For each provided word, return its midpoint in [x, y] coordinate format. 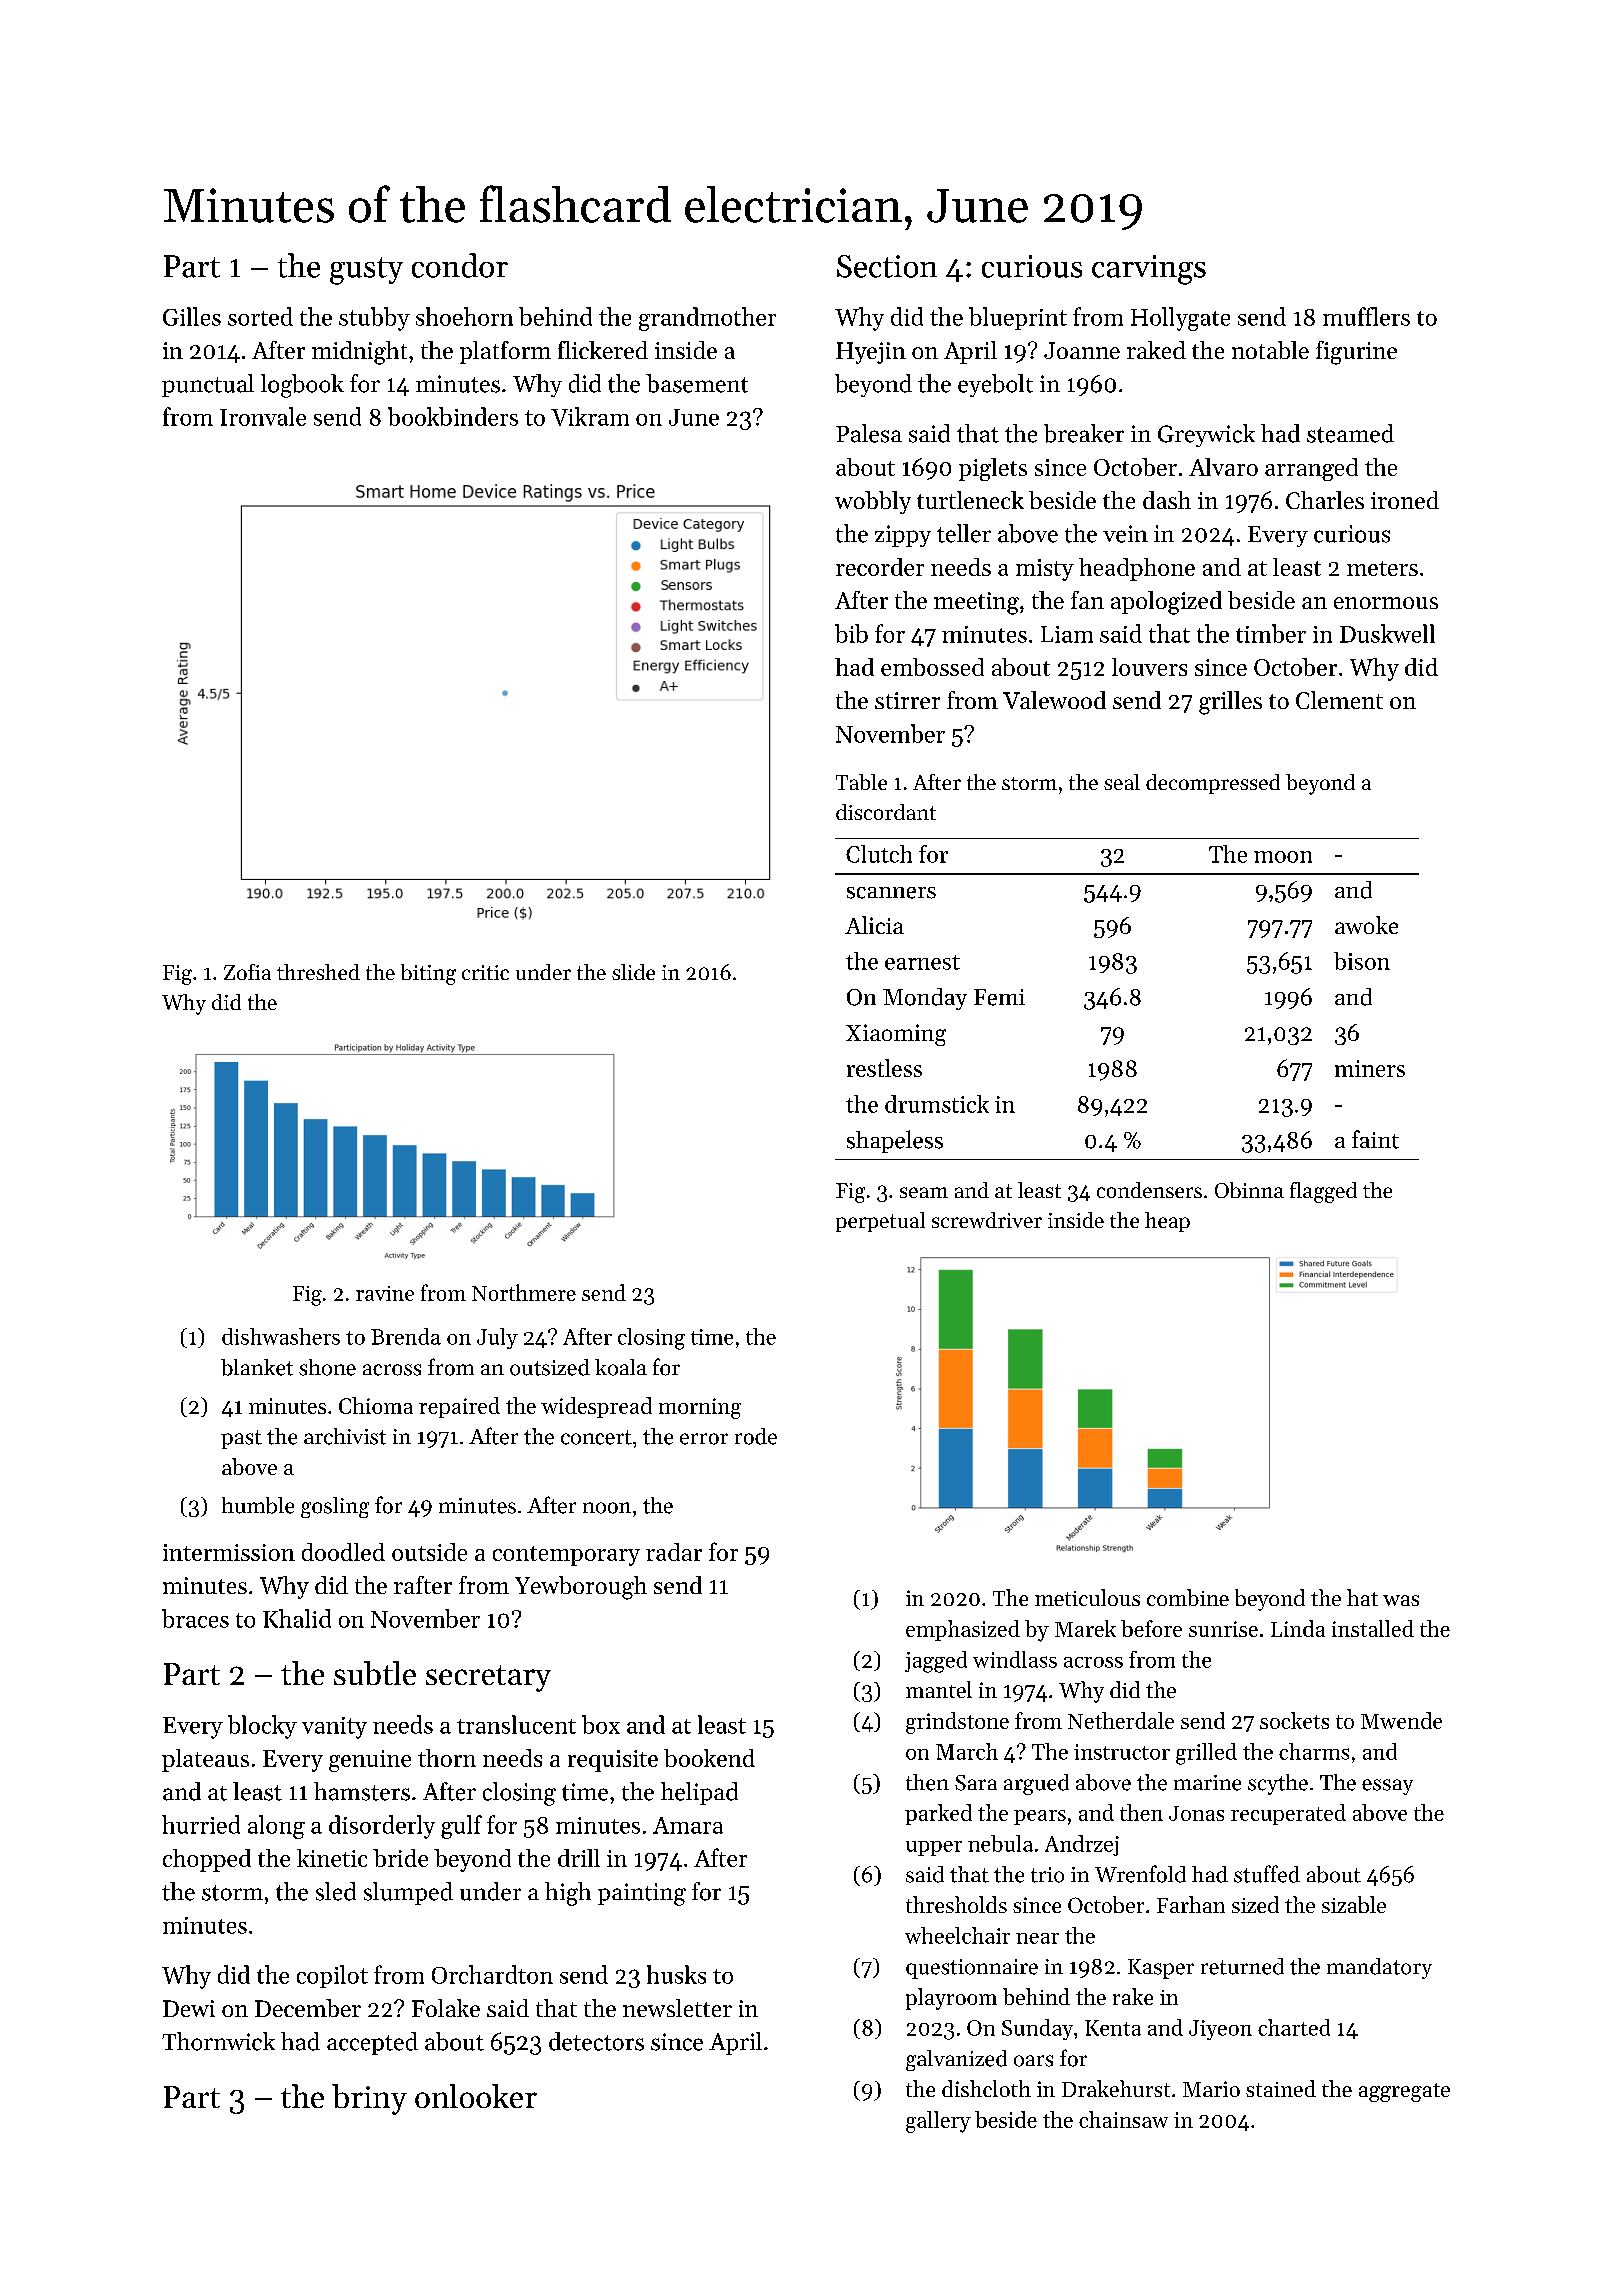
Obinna [1249, 1190]
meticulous [1087, 1597]
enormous [1386, 603]
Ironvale [263, 416]
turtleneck [970, 500]
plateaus [205, 1760]
